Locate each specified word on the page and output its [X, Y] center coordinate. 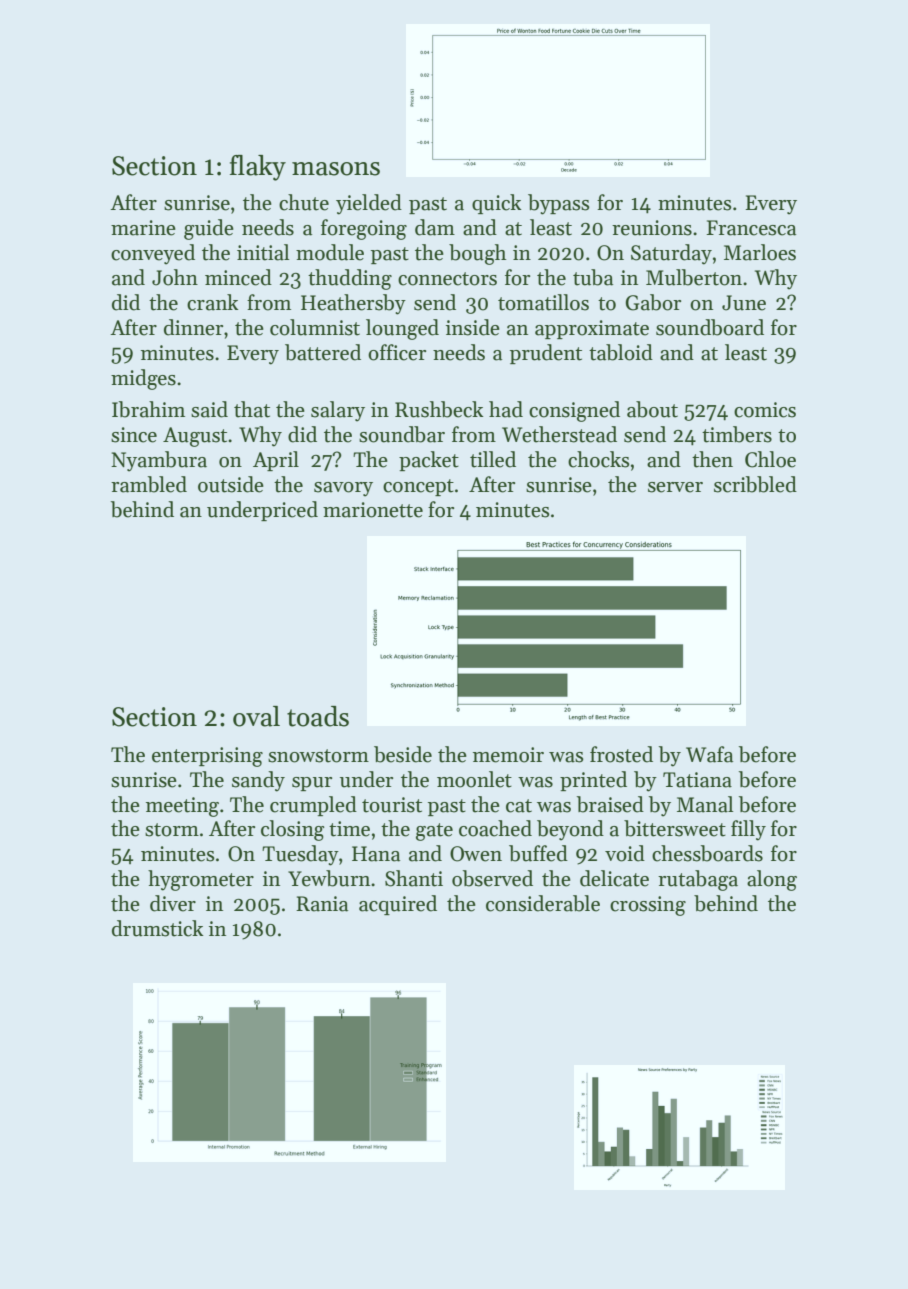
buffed [538, 853]
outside [231, 484]
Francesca [751, 228]
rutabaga [698, 880]
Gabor [653, 302]
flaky [258, 168]
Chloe [770, 459]
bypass [558, 204]
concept [418, 487]
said [209, 409]
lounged [402, 329]
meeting [182, 807]
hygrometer [201, 880]
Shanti [414, 878]
